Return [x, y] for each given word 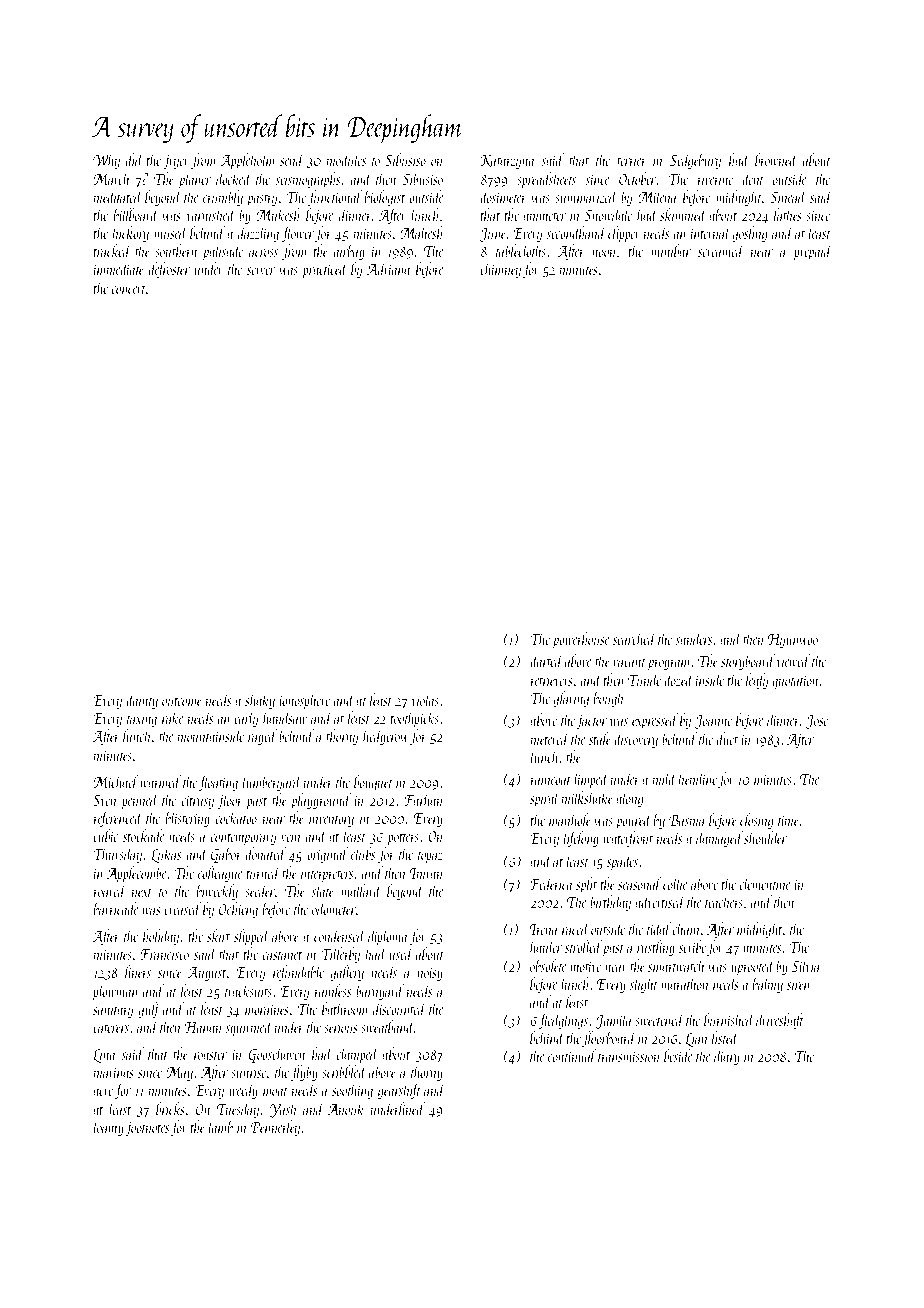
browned [776, 159]
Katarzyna [507, 162]
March [111, 178]
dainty [142, 701]
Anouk [346, 1108]
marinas [114, 1072]
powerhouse [580, 640]
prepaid [812, 252]
